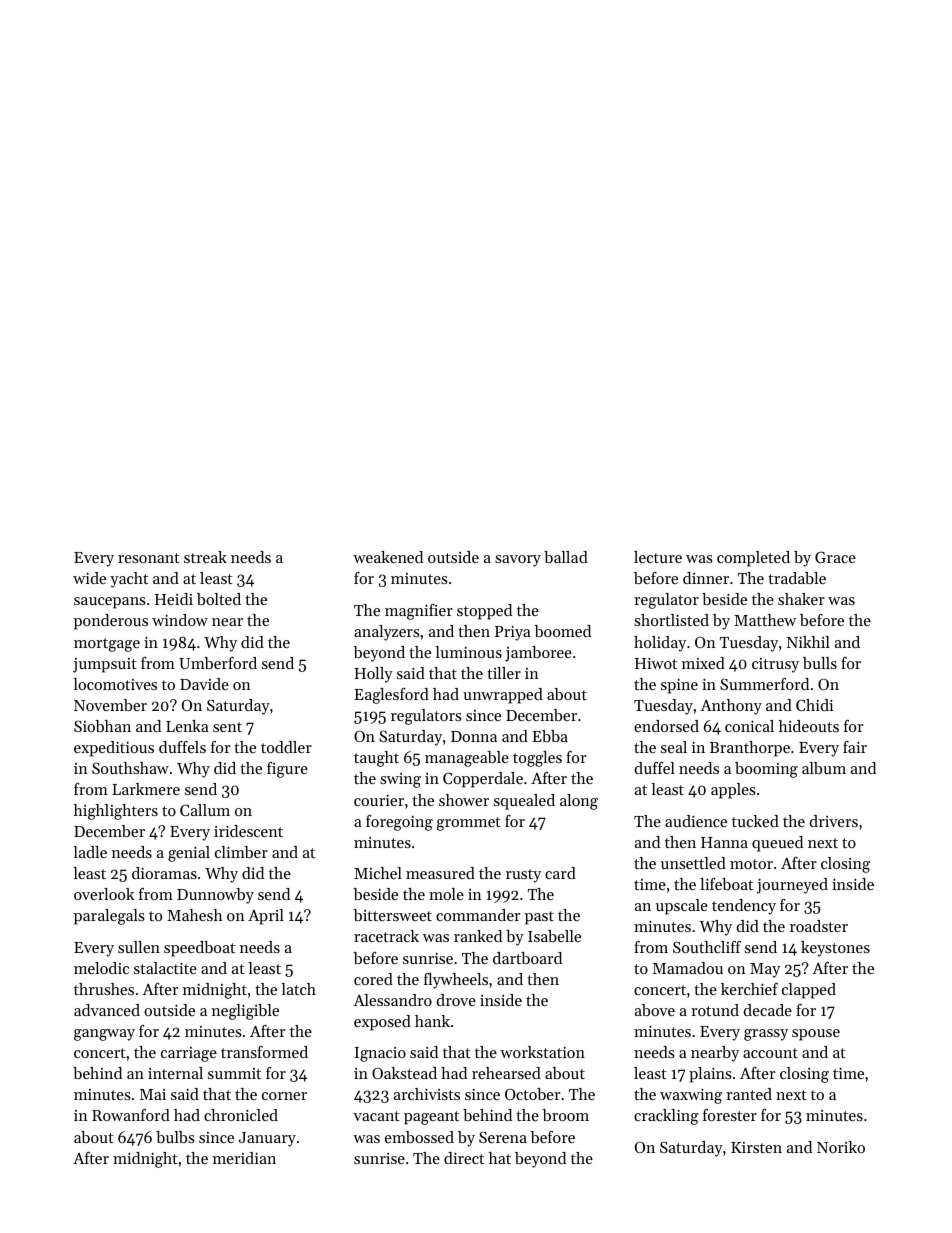  What do you see at coordinates (733, 791) in the screenshot?
I see `apples` at bounding box center [733, 791].
